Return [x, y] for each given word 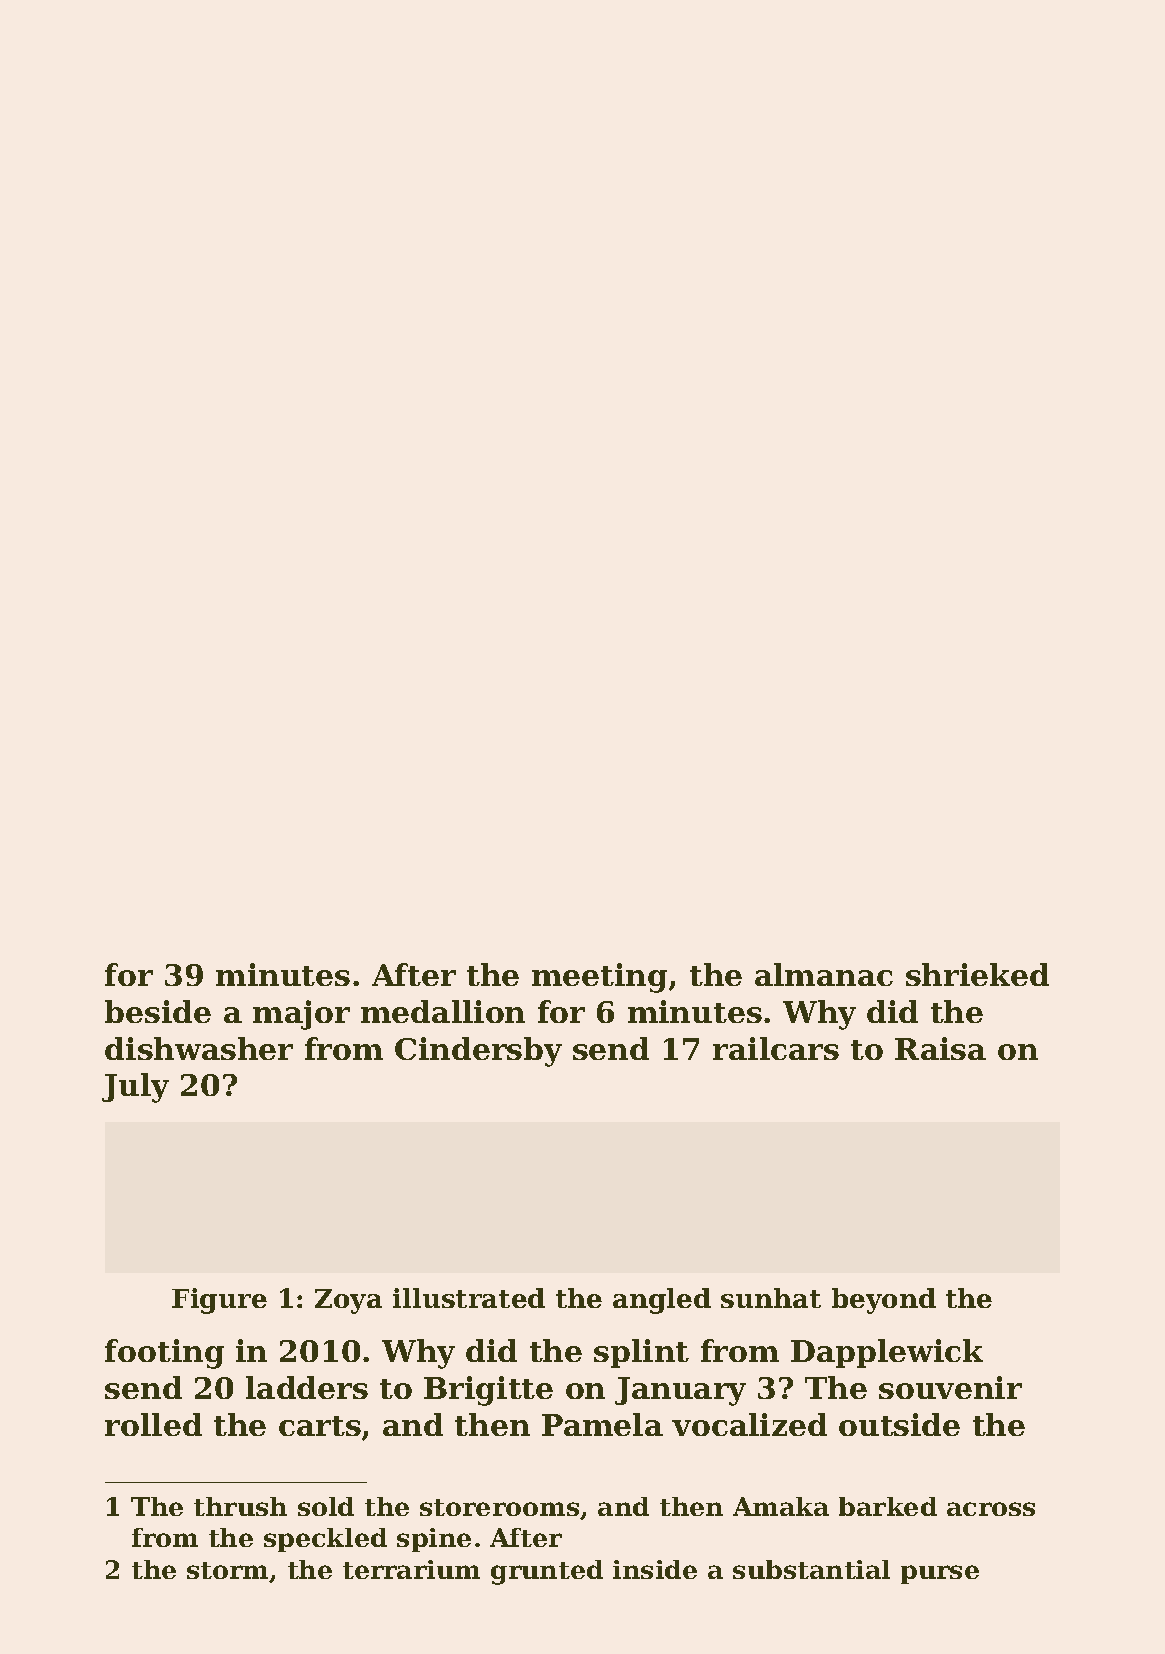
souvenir [950, 1387]
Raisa [940, 1048]
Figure [219, 1301]
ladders [307, 1387]
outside [899, 1424]
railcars [776, 1048]
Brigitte [488, 1391]
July [135, 1088]
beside [158, 1011]
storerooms [499, 1507]
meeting [599, 978]
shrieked [977, 974]
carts [320, 1426]
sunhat [771, 1298]
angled [662, 1301]
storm [227, 1570]
